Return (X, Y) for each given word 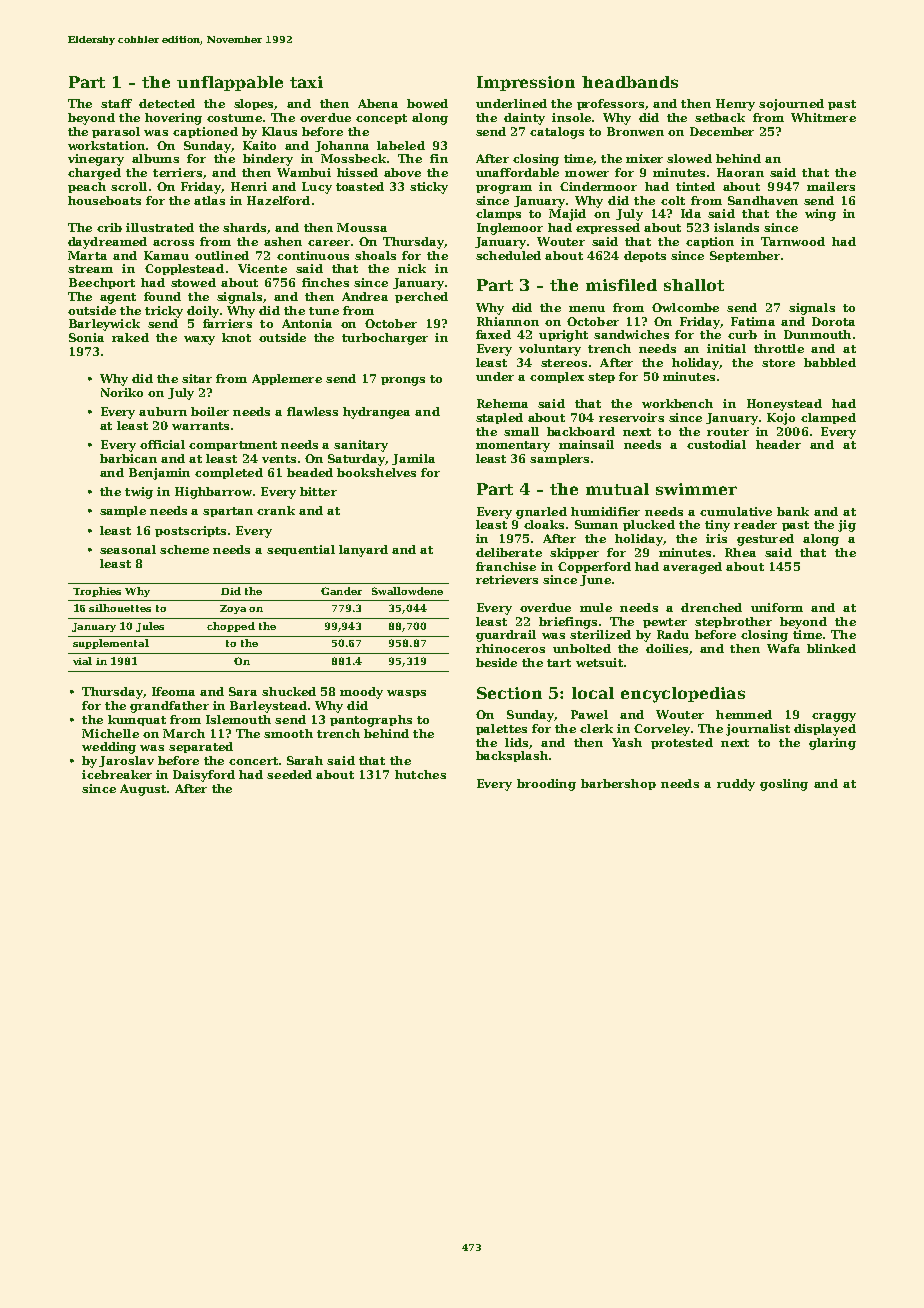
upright (563, 336)
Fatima (753, 321)
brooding (546, 785)
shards (244, 227)
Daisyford (204, 776)
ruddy (736, 785)
